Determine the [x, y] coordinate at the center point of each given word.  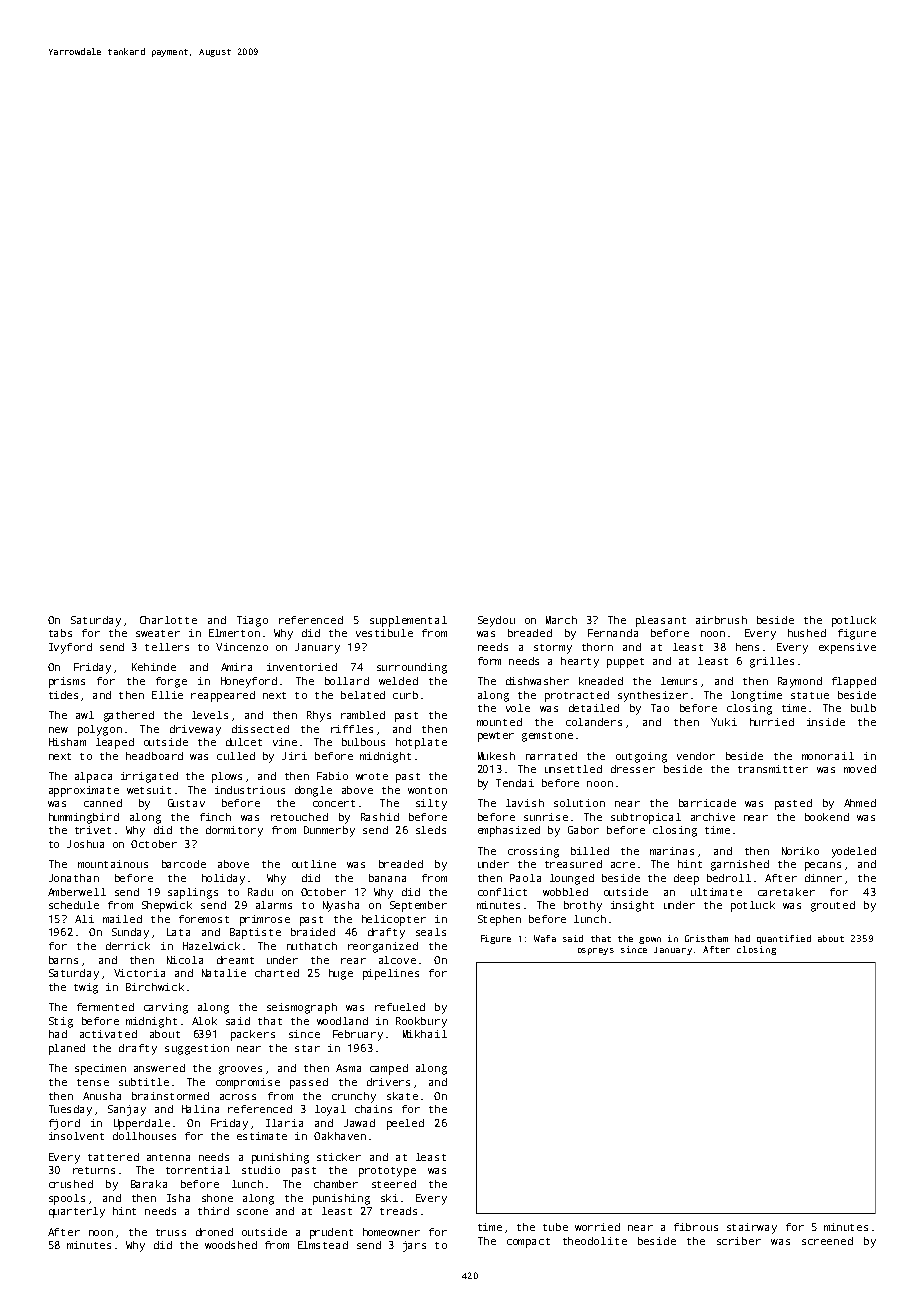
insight [632, 906]
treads [398, 1211]
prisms [67, 682]
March [561, 620]
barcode [184, 864]
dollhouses [144, 1136]
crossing [533, 852]
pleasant [661, 621]
